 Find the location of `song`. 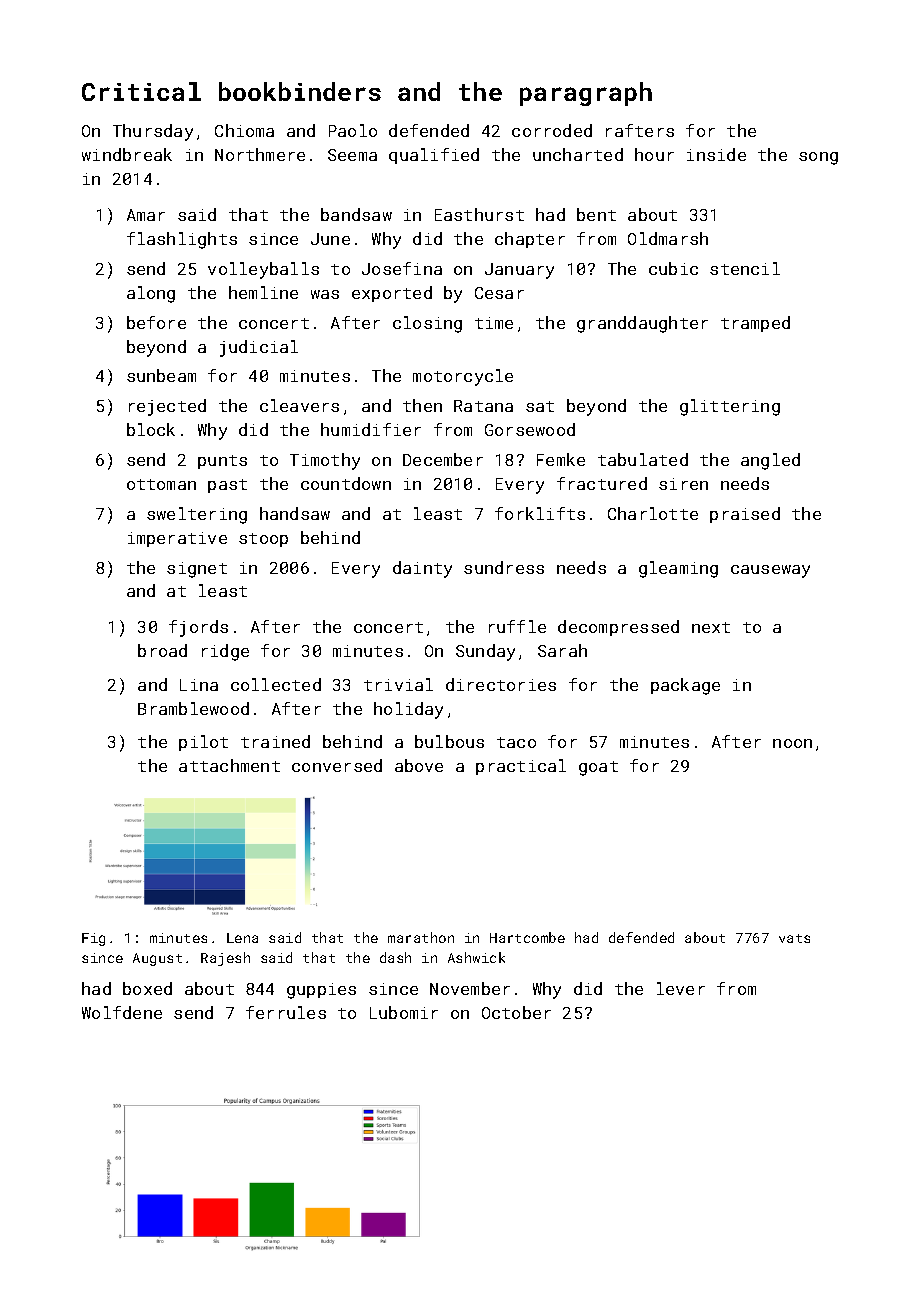

song is located at coordinates (818, 158).
